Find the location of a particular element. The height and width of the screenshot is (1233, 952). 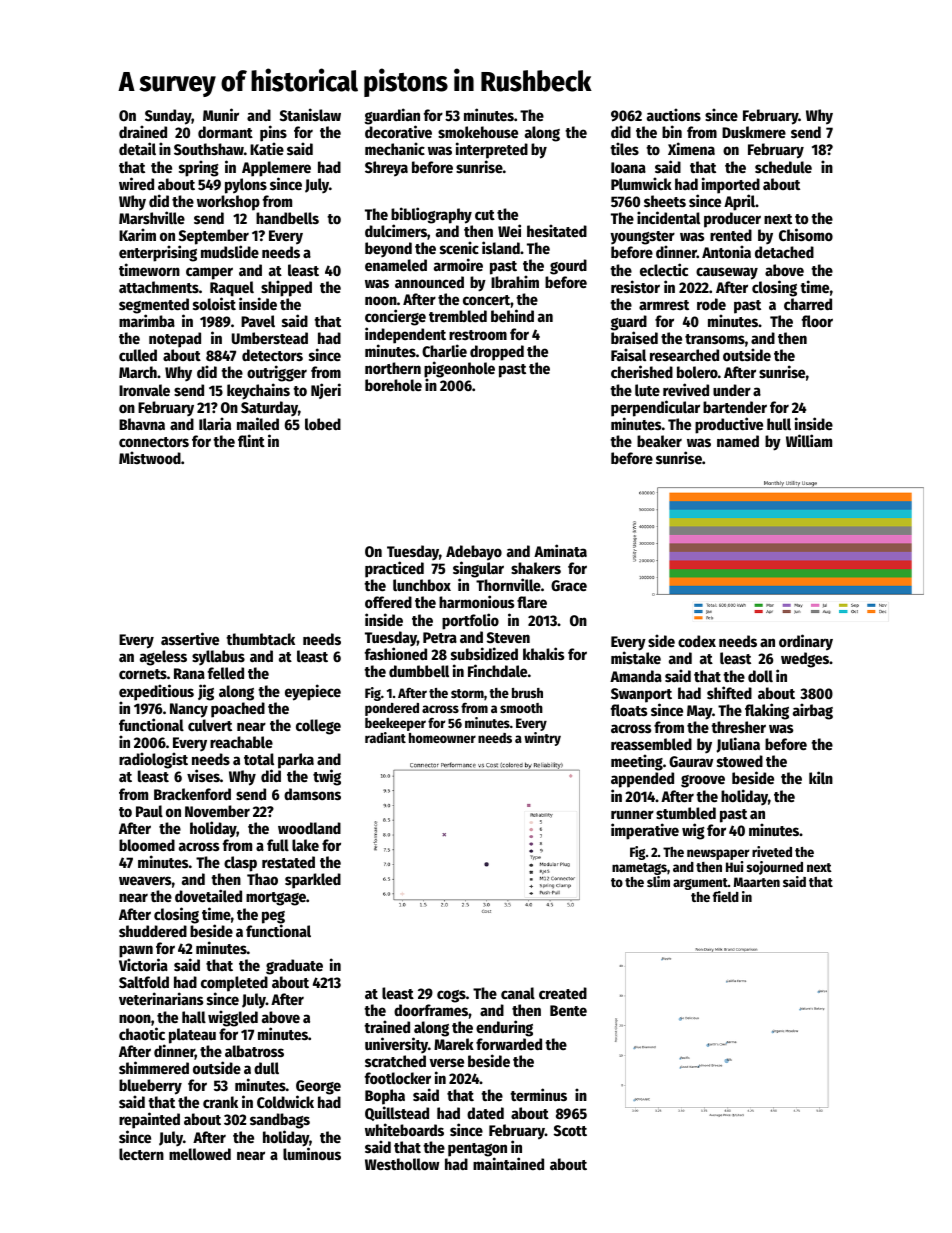

albatross is located at coordinates (254, 1051).
